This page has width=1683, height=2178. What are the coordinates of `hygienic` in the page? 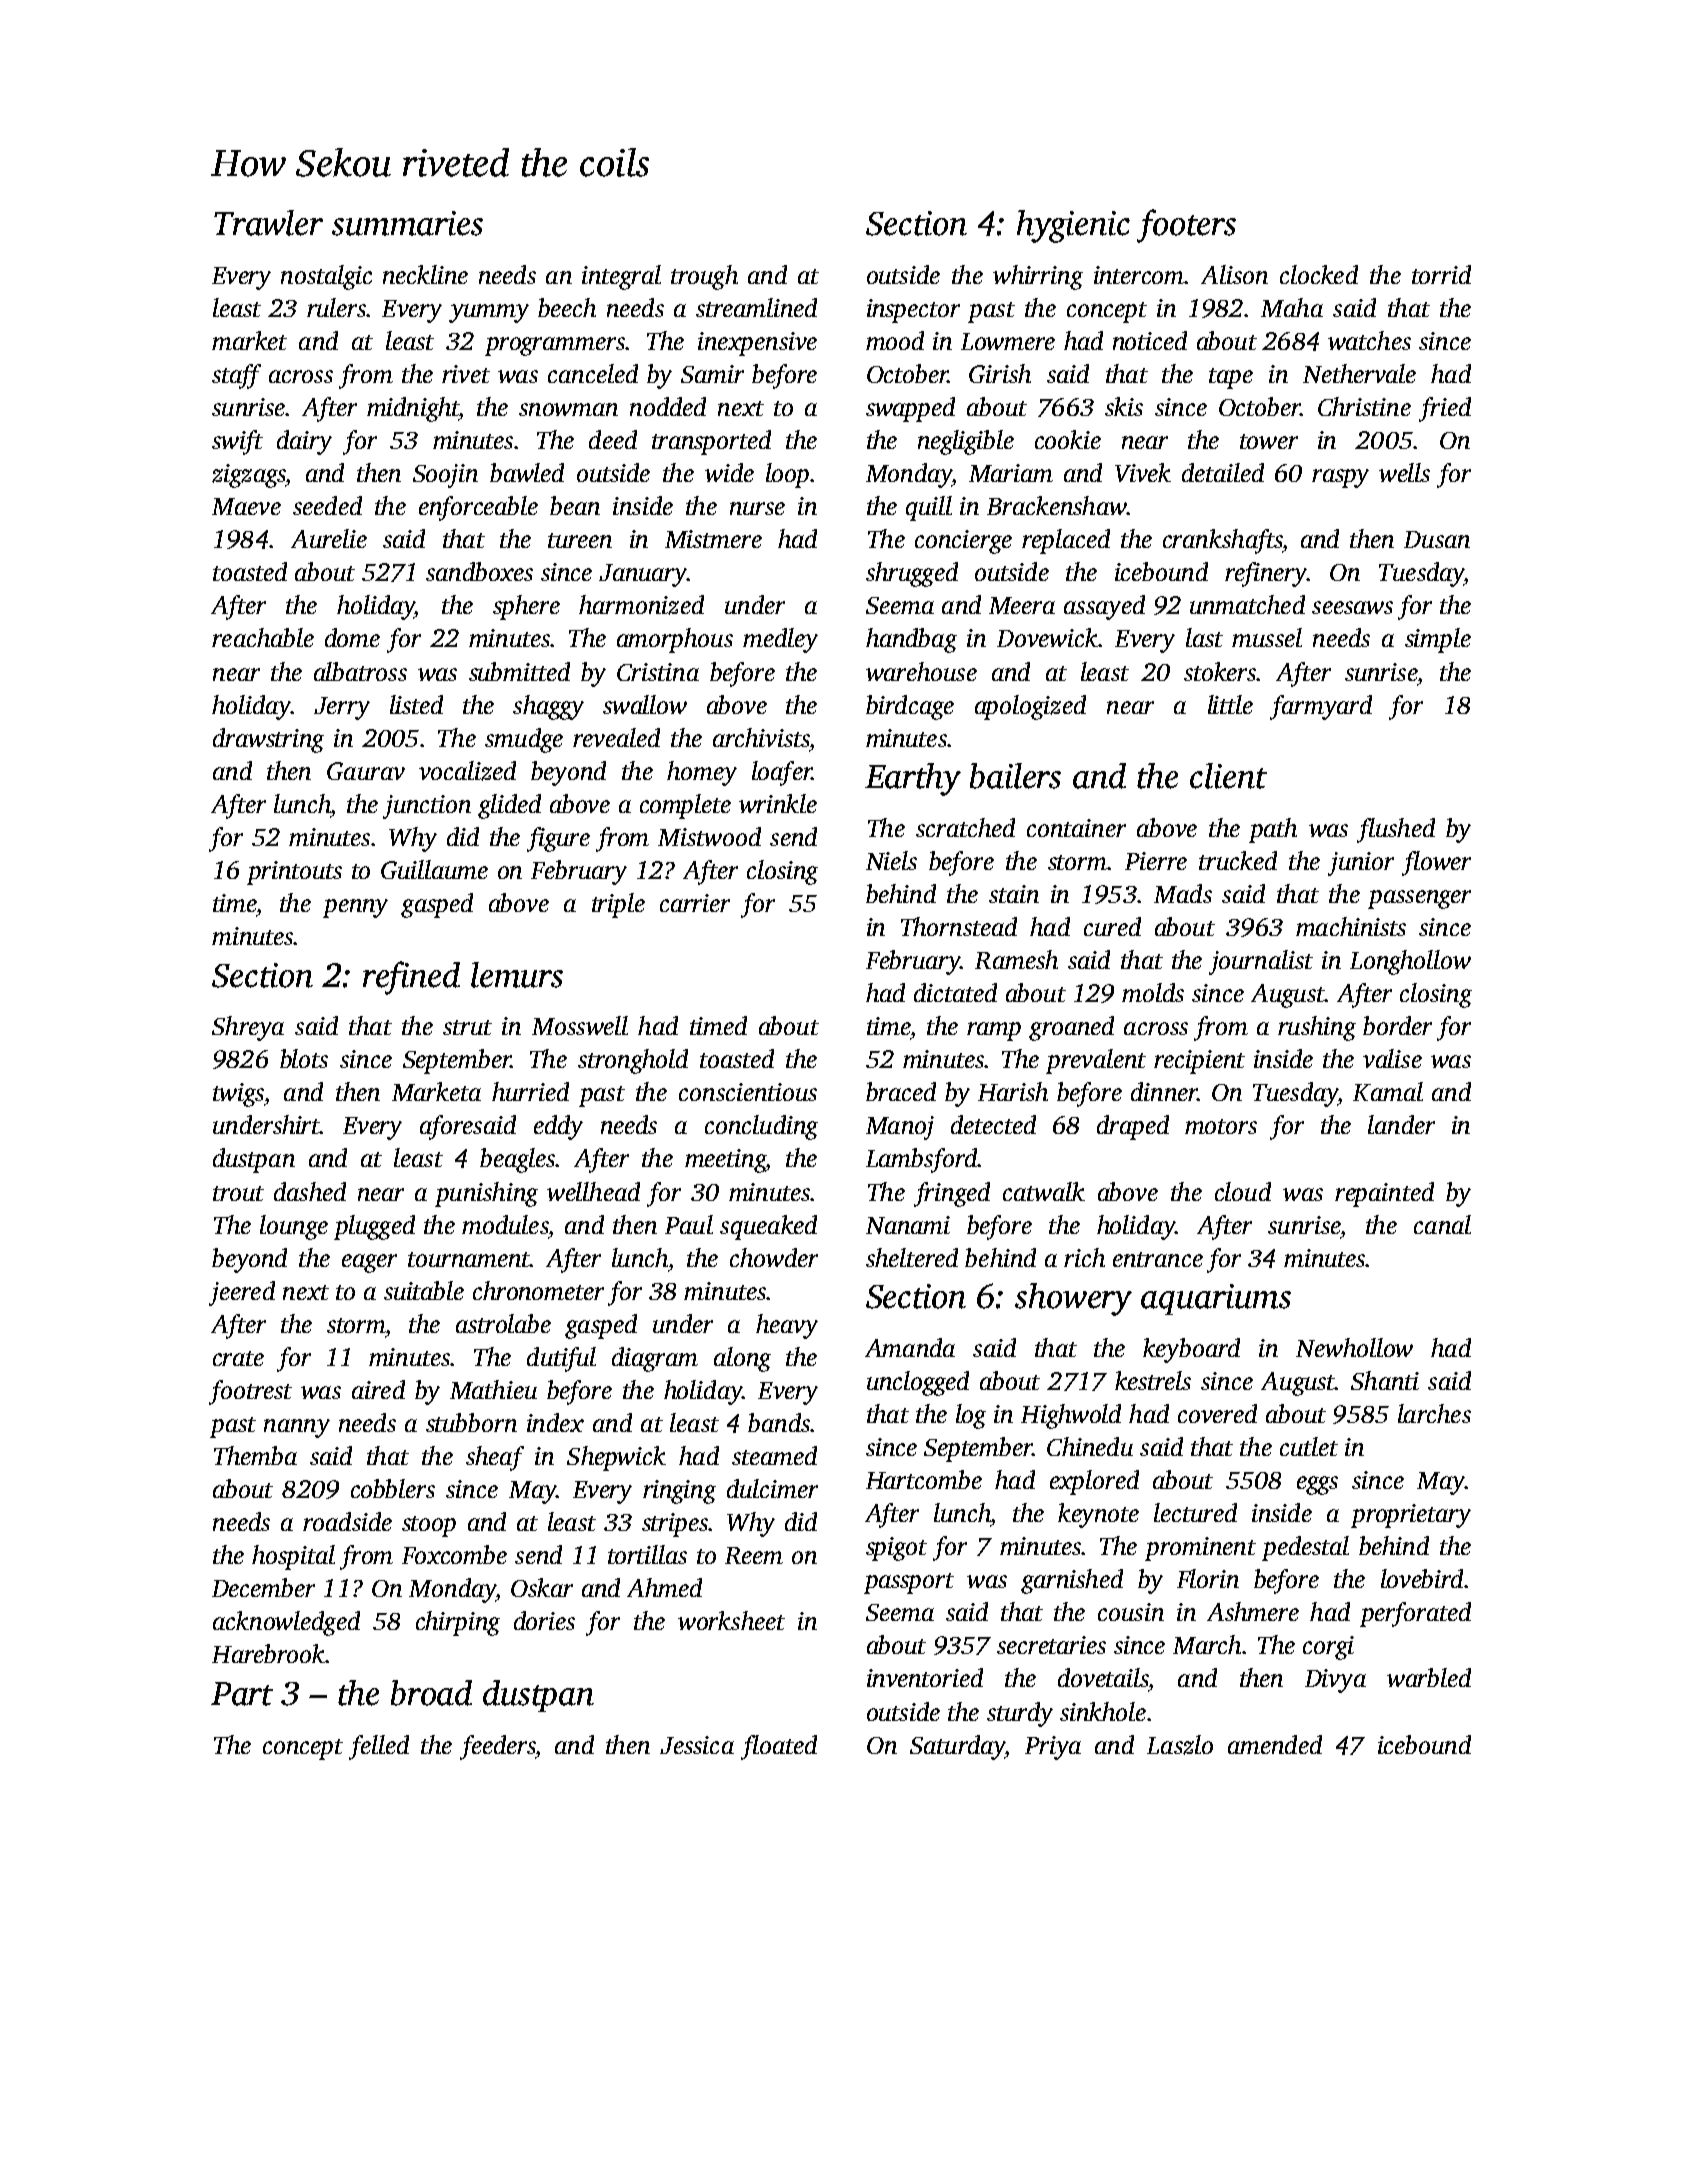 It's located at (1073, 226).
